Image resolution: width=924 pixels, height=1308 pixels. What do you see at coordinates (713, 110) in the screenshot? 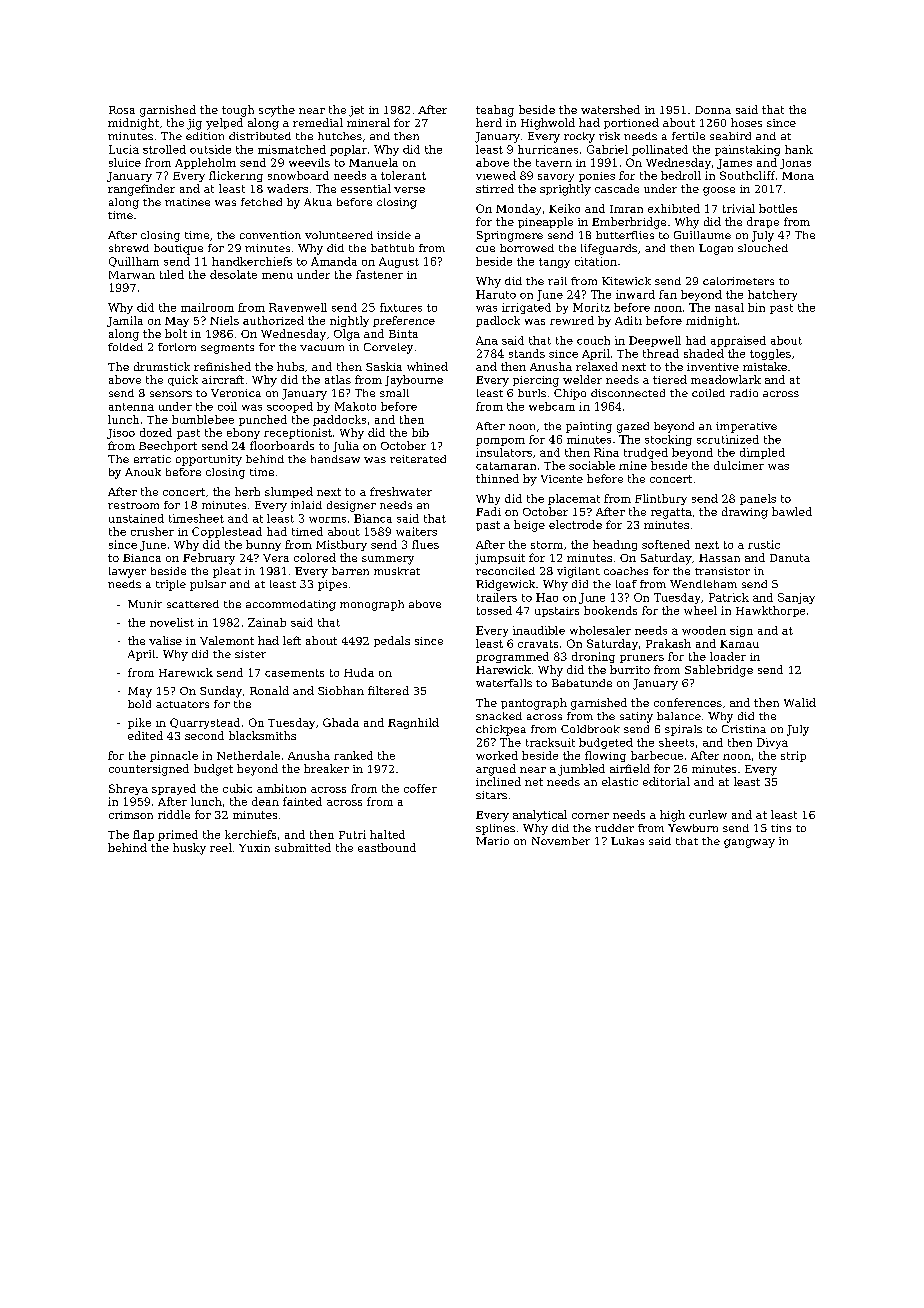
I see `Donna` at bounding box center [713, 110].
